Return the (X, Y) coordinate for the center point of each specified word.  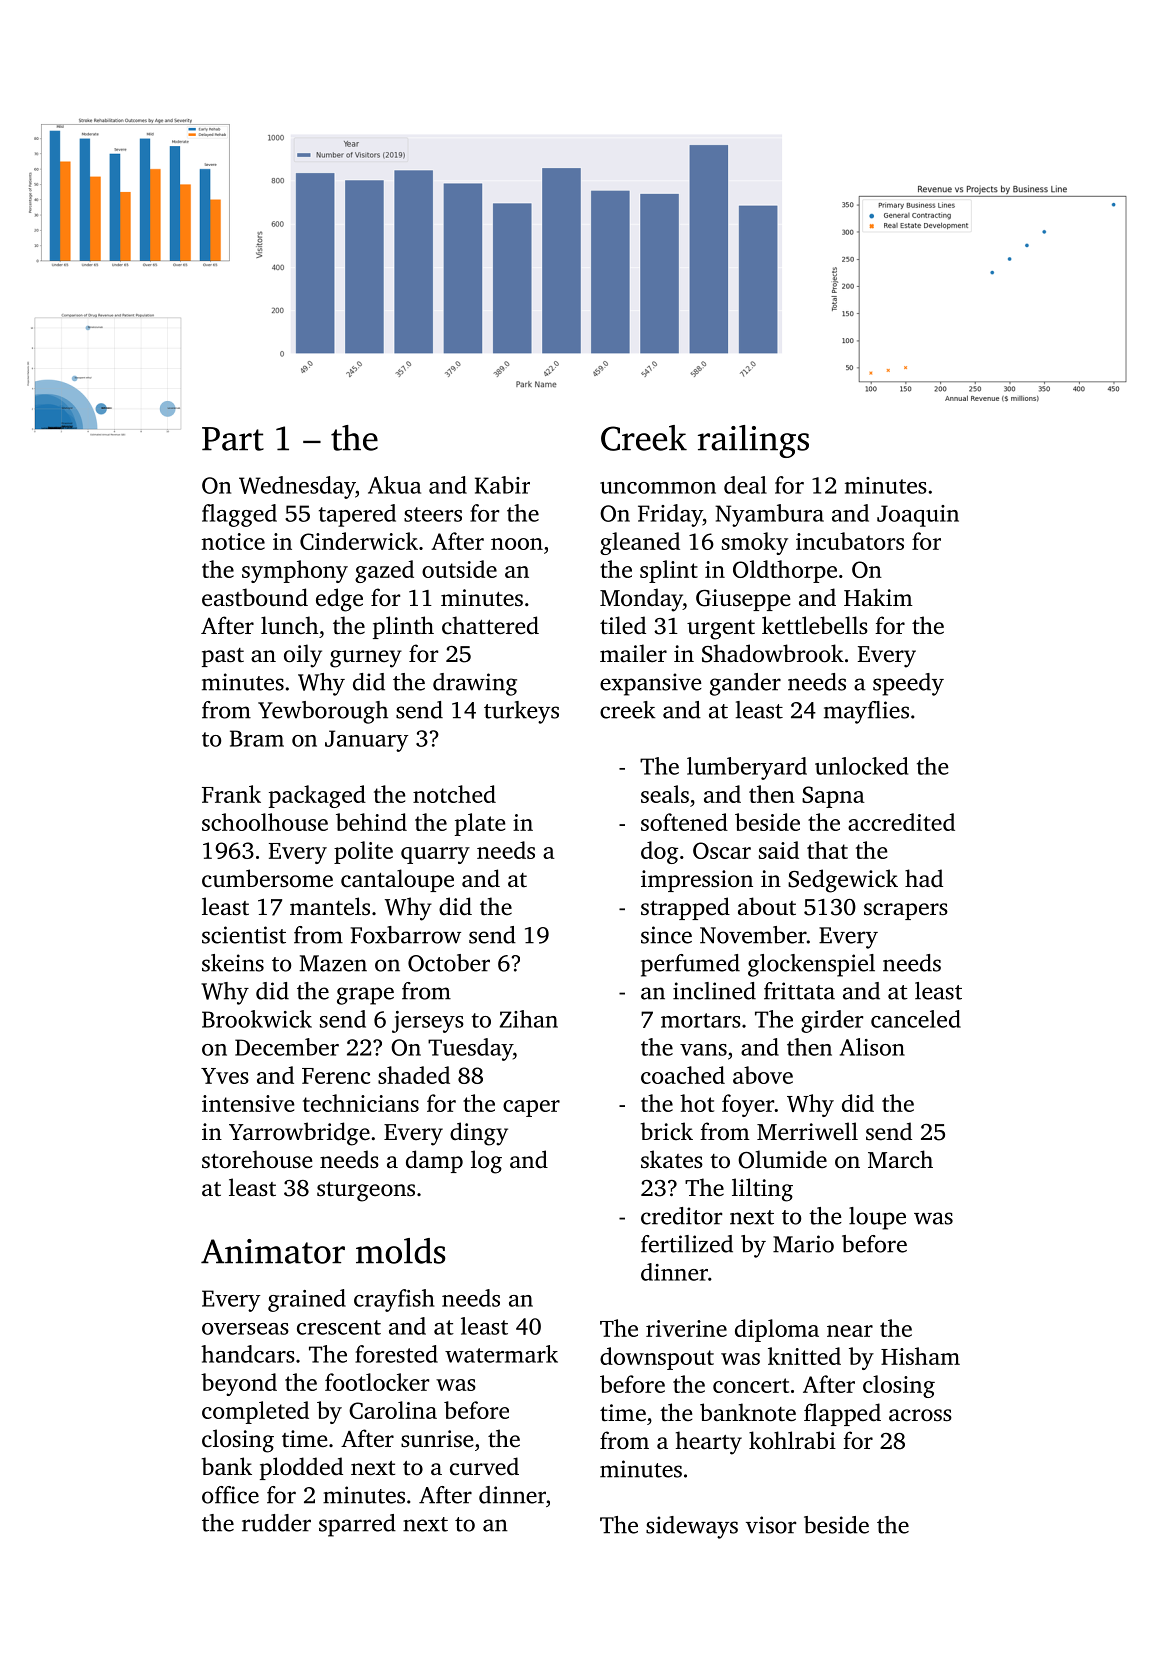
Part (233, 439)
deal (745, 485)
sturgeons (366, 1192)
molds (401, 1251)
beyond (239, 1384)
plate (480, 824)
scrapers (906, 911)
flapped (842, 1414)
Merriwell (807, 1131)
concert (751, 1385)
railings (753, 441)
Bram (257, 738)
